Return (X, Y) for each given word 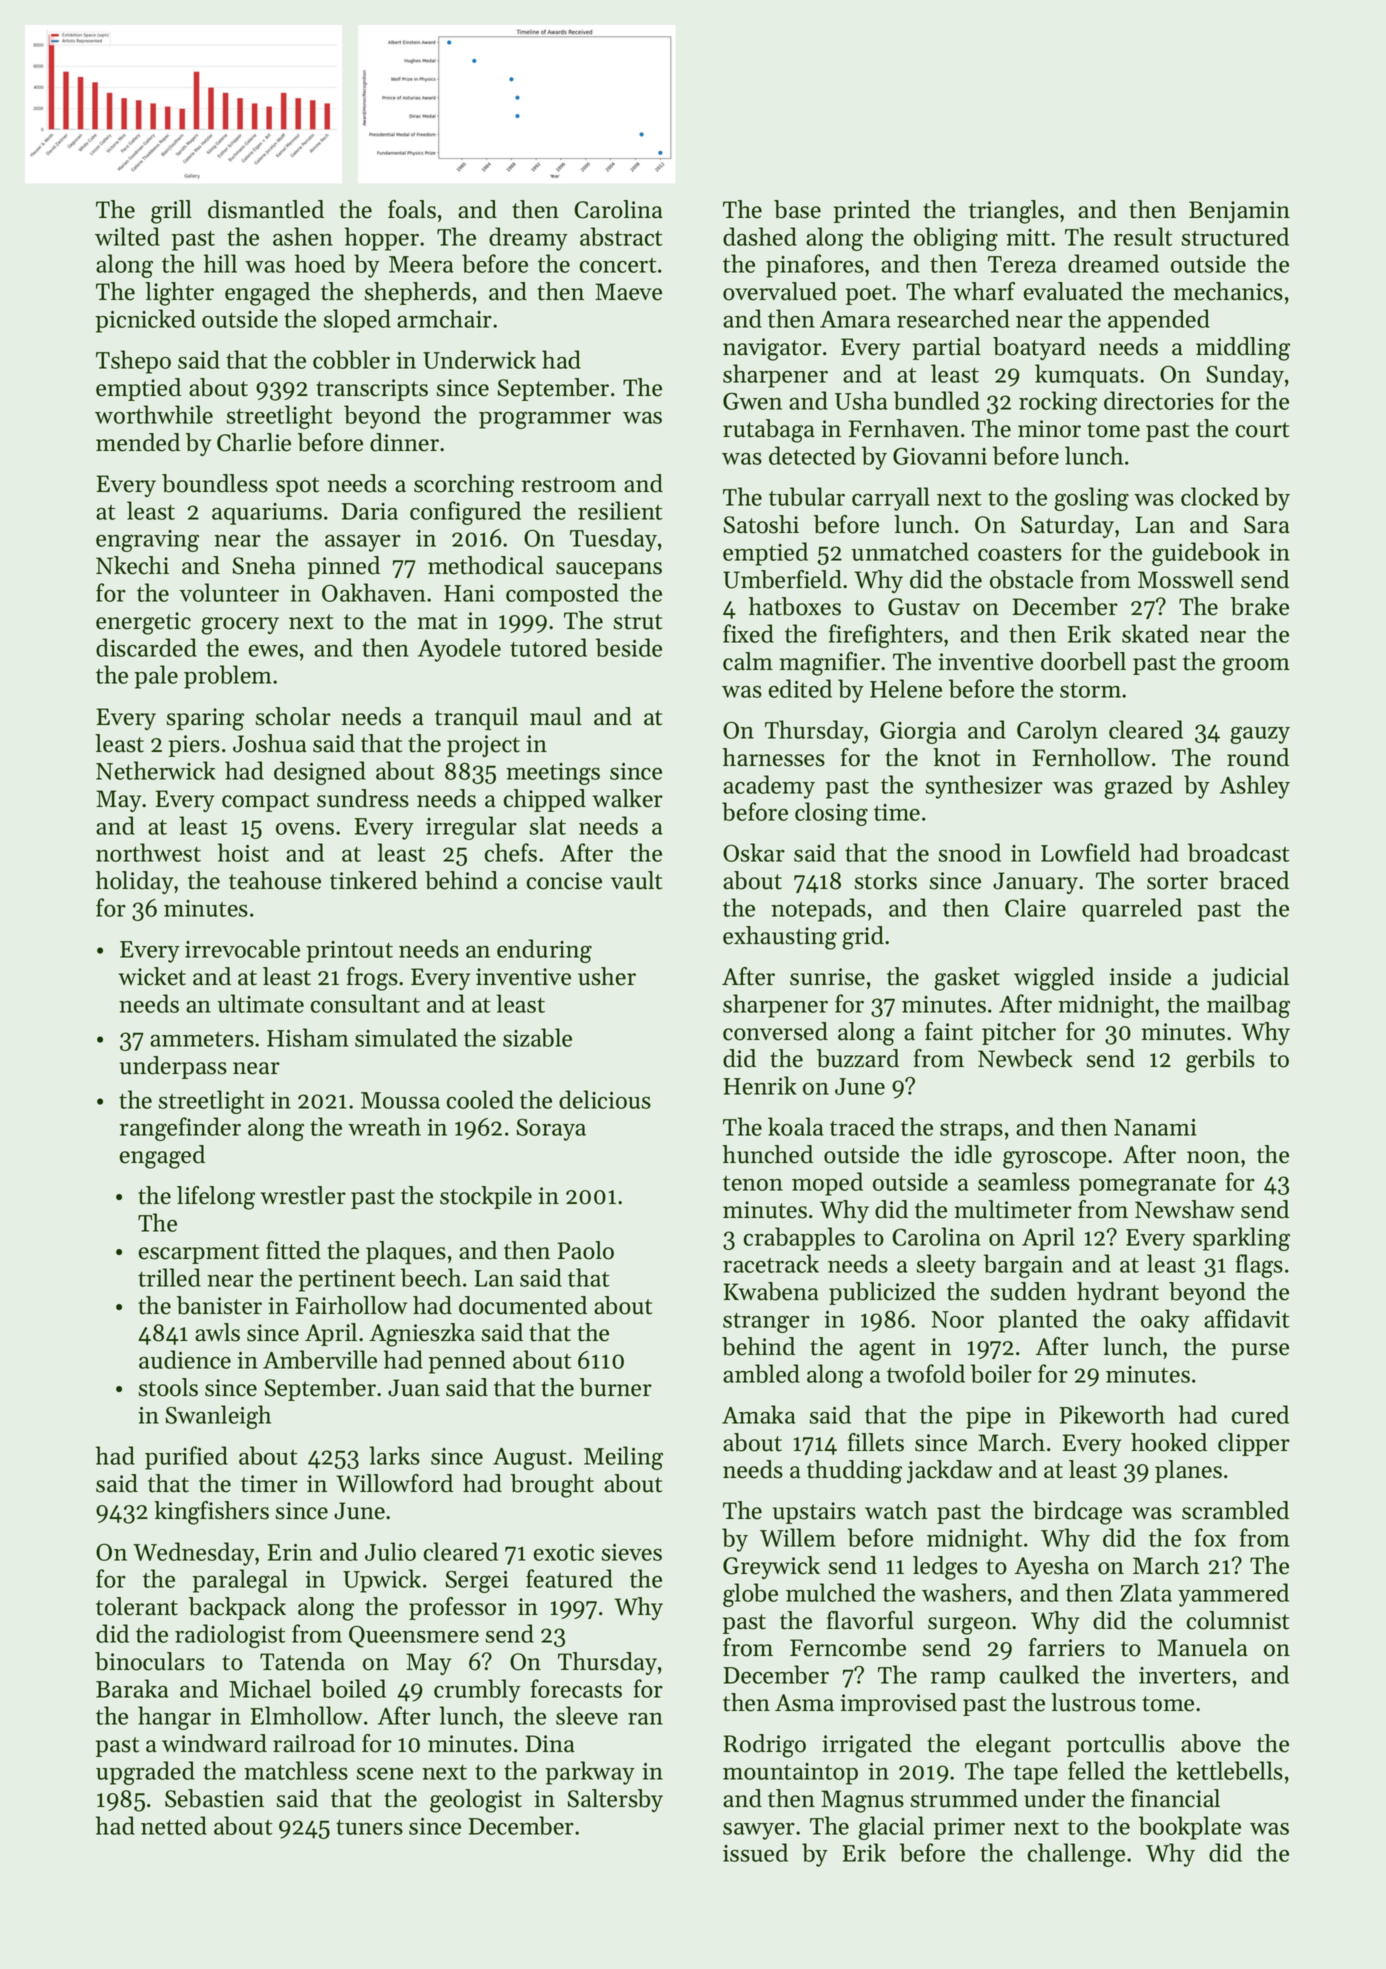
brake (1260, 606)
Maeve (628, 292)
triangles (1014, 212)
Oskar (754, 852)
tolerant (137, 1606)
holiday (134, 882)
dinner (404, 442)
